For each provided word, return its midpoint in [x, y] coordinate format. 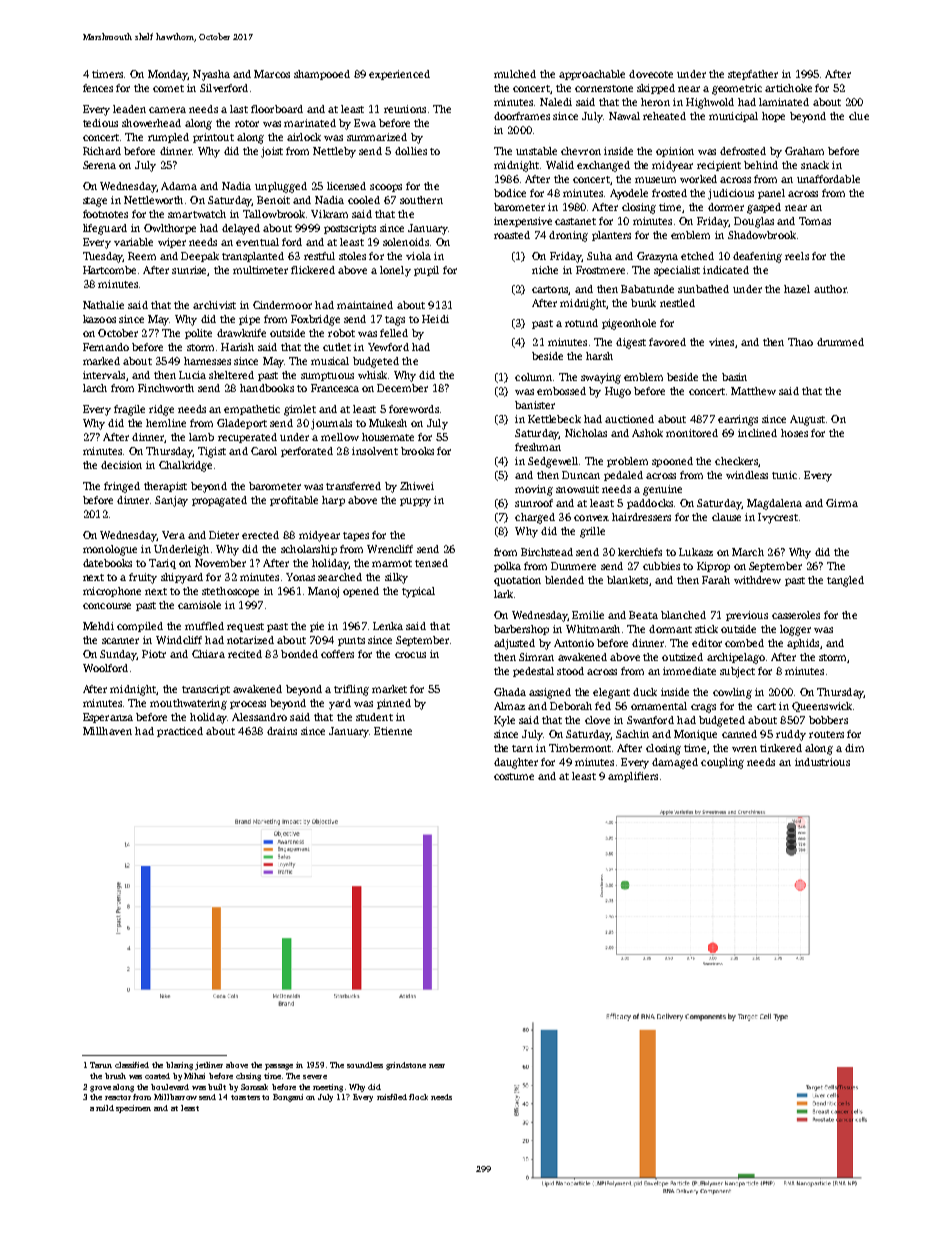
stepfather [753, 75]
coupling [722, 763]
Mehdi [98, 626]
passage [279, 1067]
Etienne [393, 731]
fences [98, 88]
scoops [386, 188]
